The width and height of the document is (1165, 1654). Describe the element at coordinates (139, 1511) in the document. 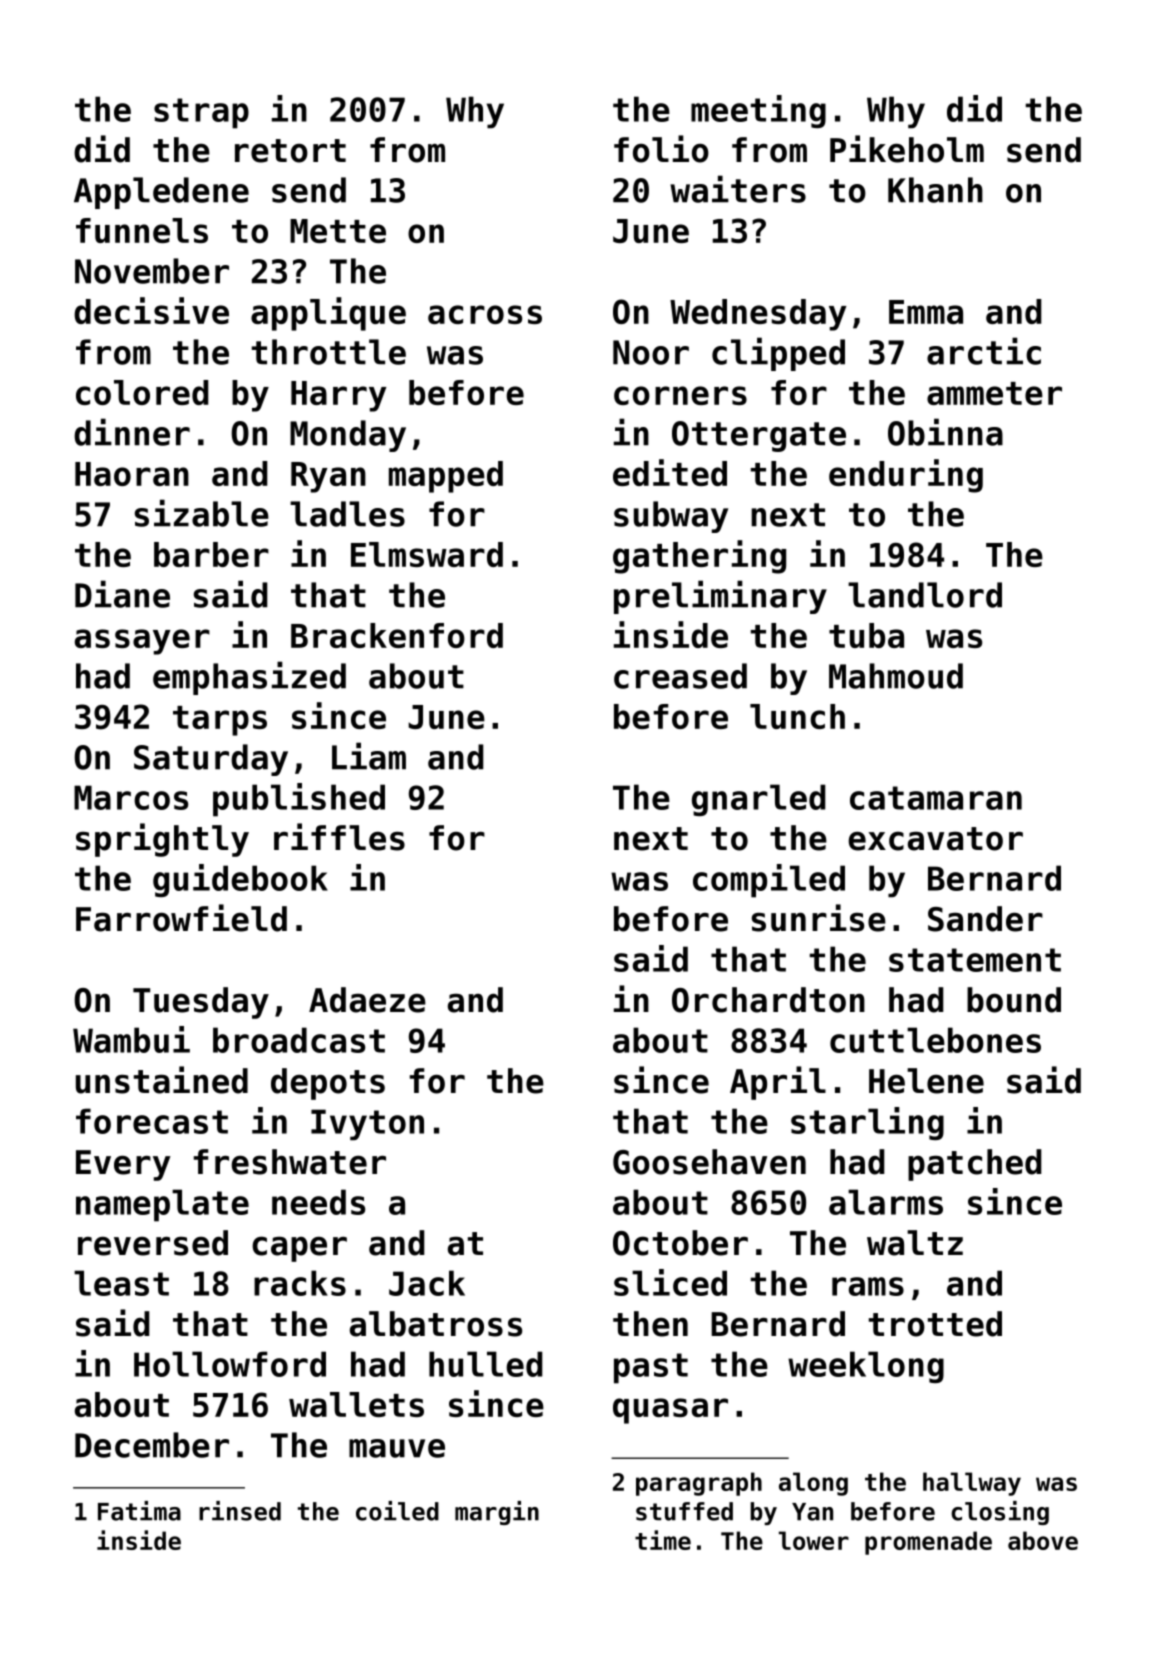

I see `Fatima` at that location.
